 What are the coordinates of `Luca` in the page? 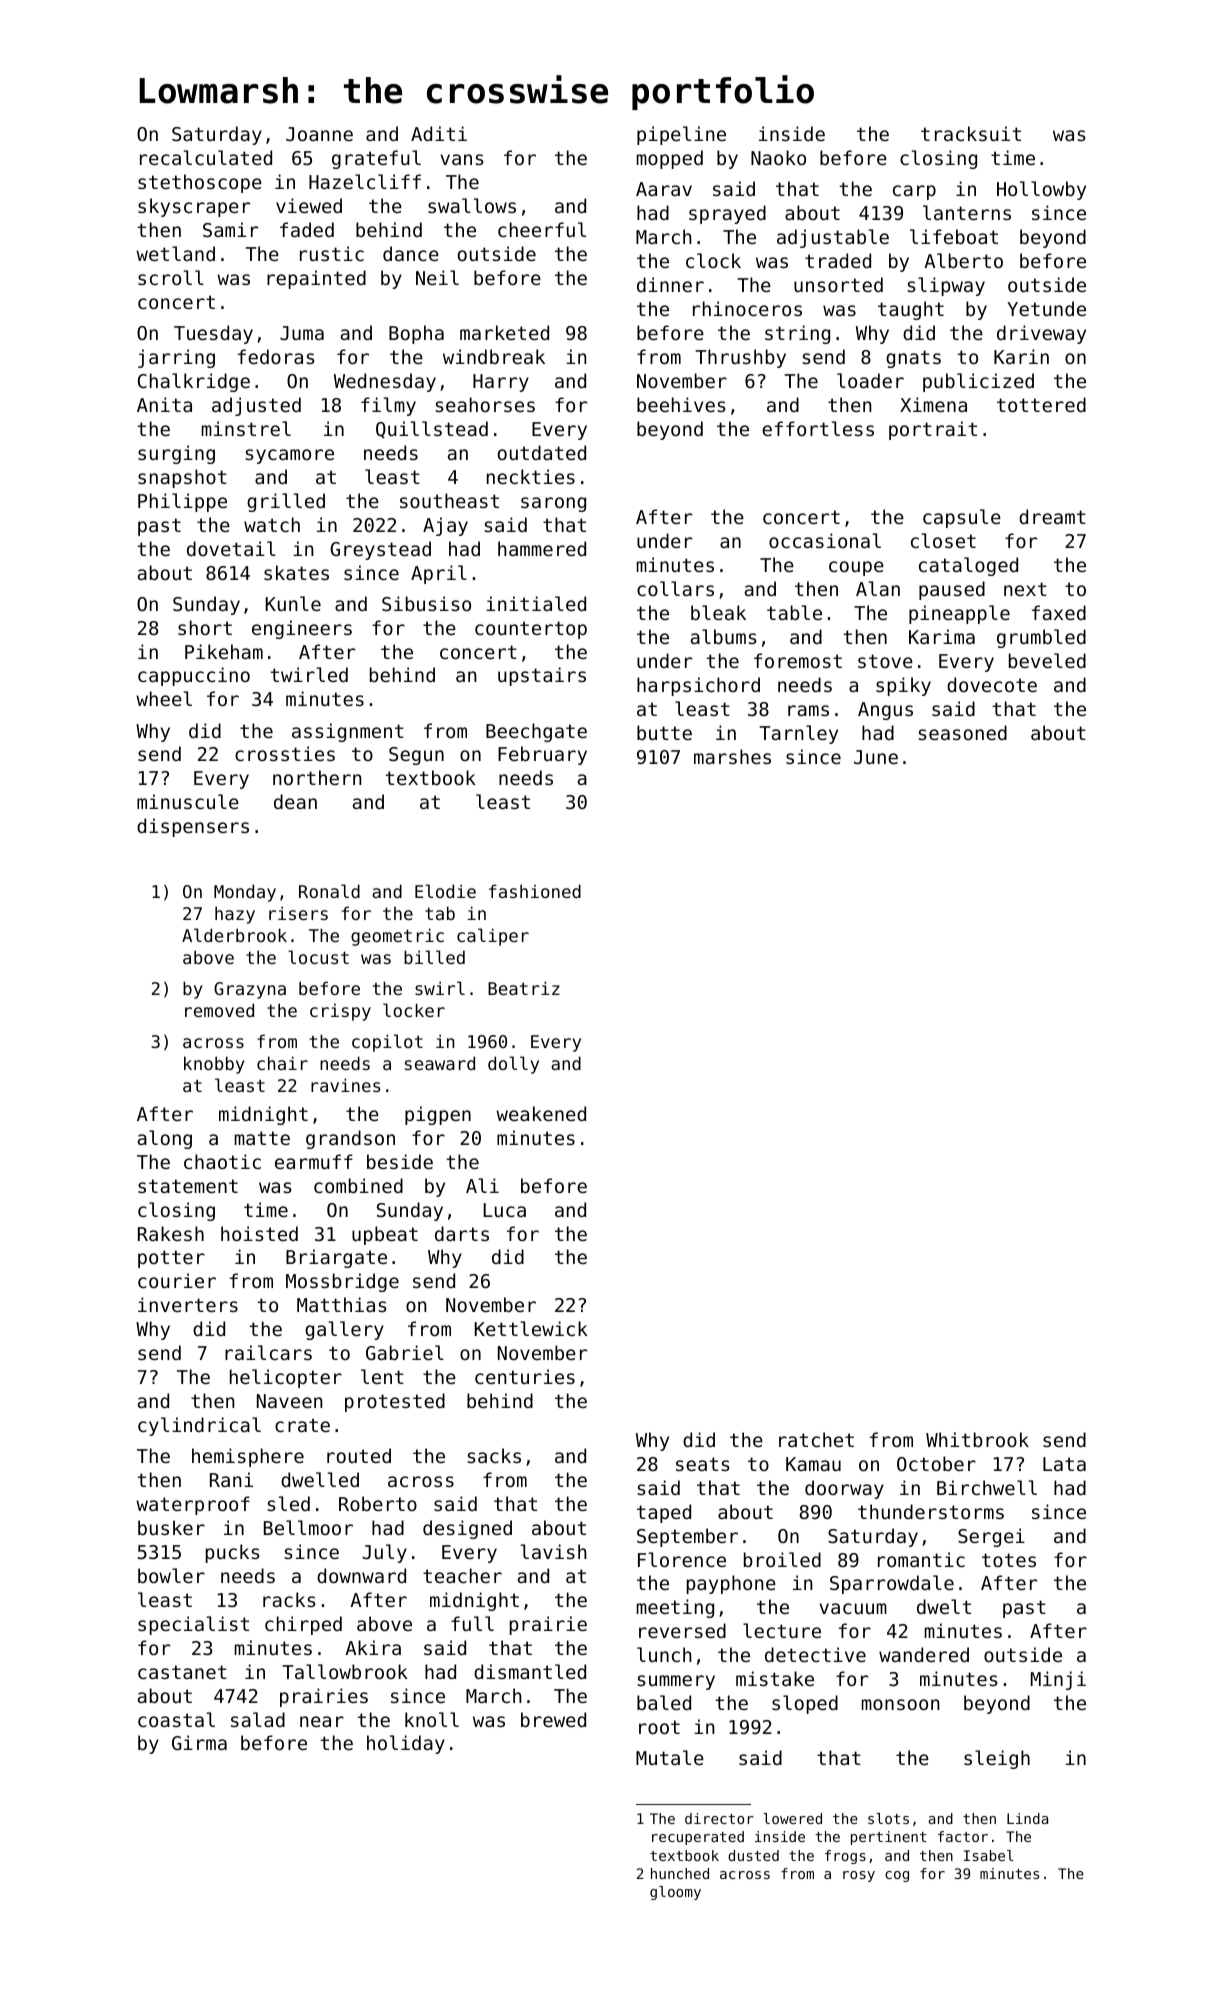 It's located at (504, 1210).
